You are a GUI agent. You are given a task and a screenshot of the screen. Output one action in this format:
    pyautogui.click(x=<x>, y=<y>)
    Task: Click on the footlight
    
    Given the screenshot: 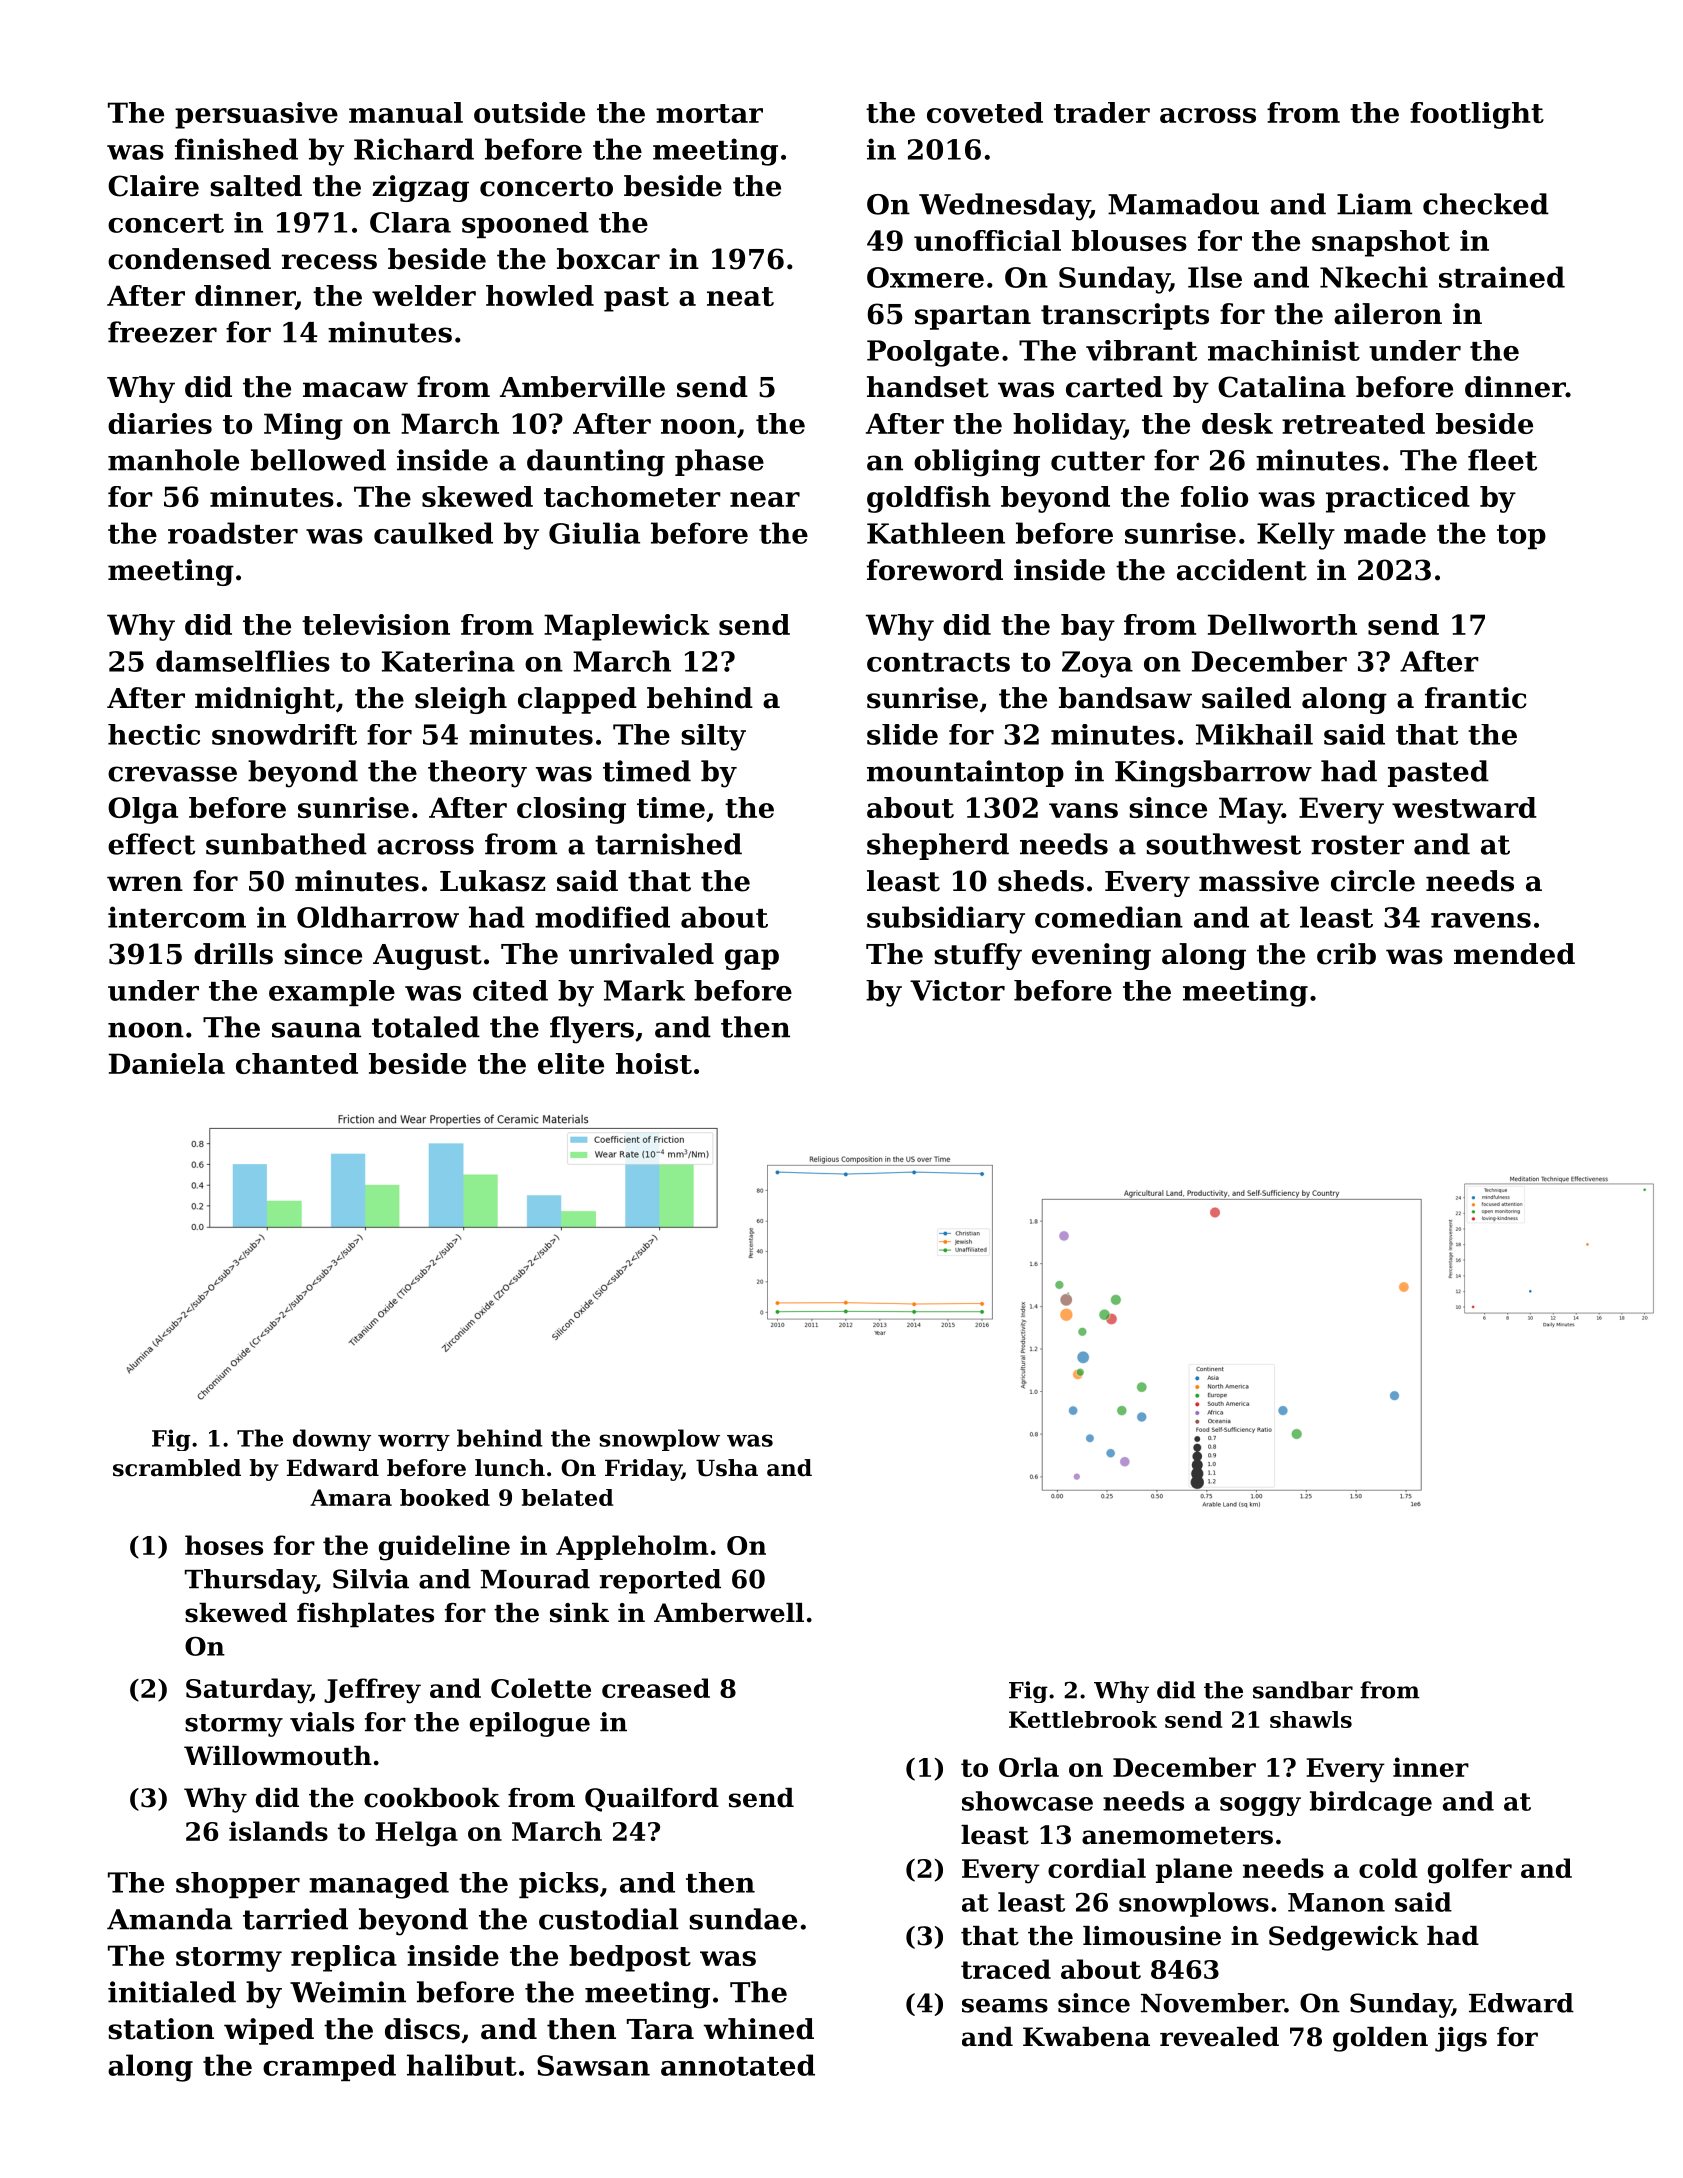 What is the action you would take?
    pyautogui.click(x=1477, y=115)
